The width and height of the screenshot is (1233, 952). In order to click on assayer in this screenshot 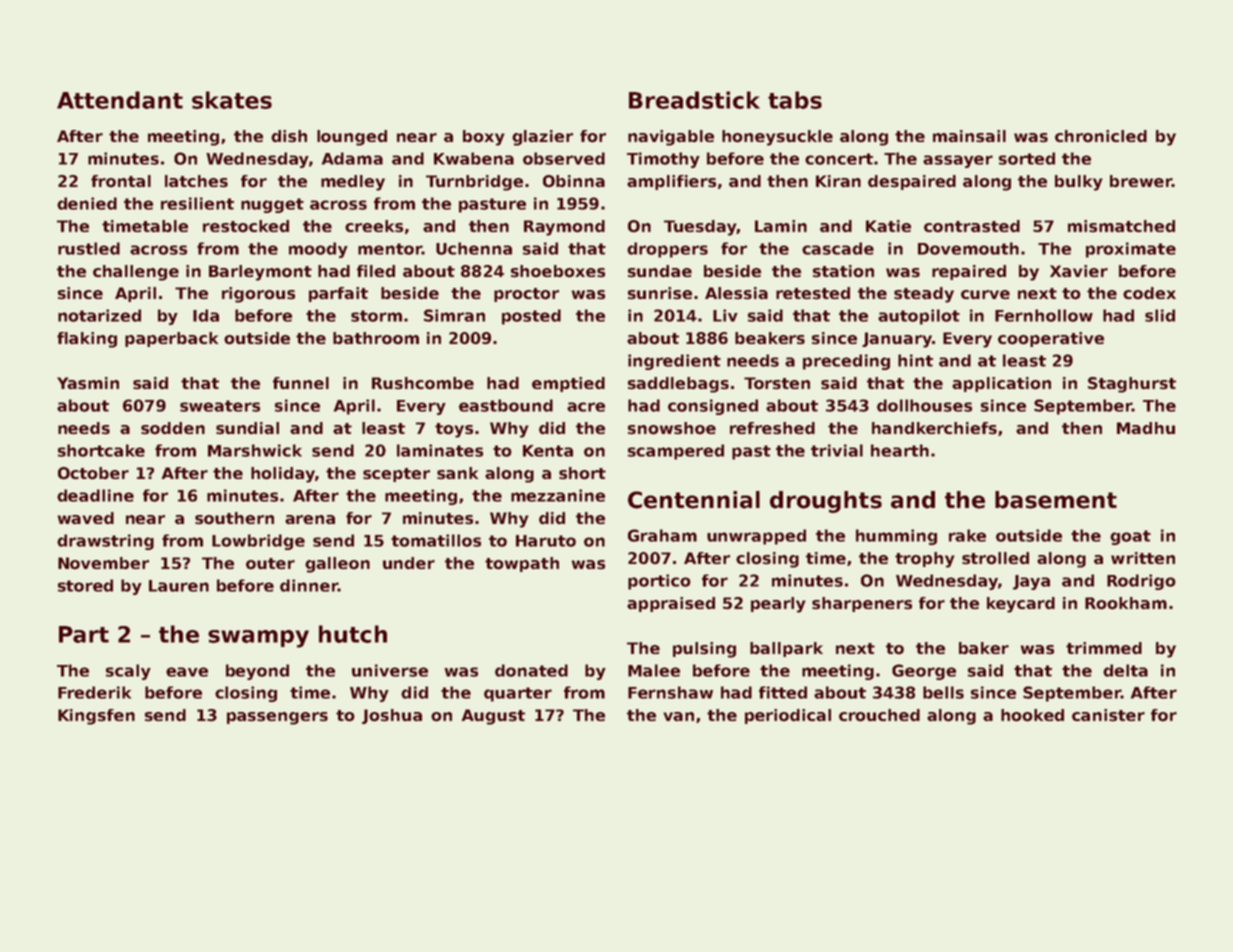, I will do `click(958, 161)`.
